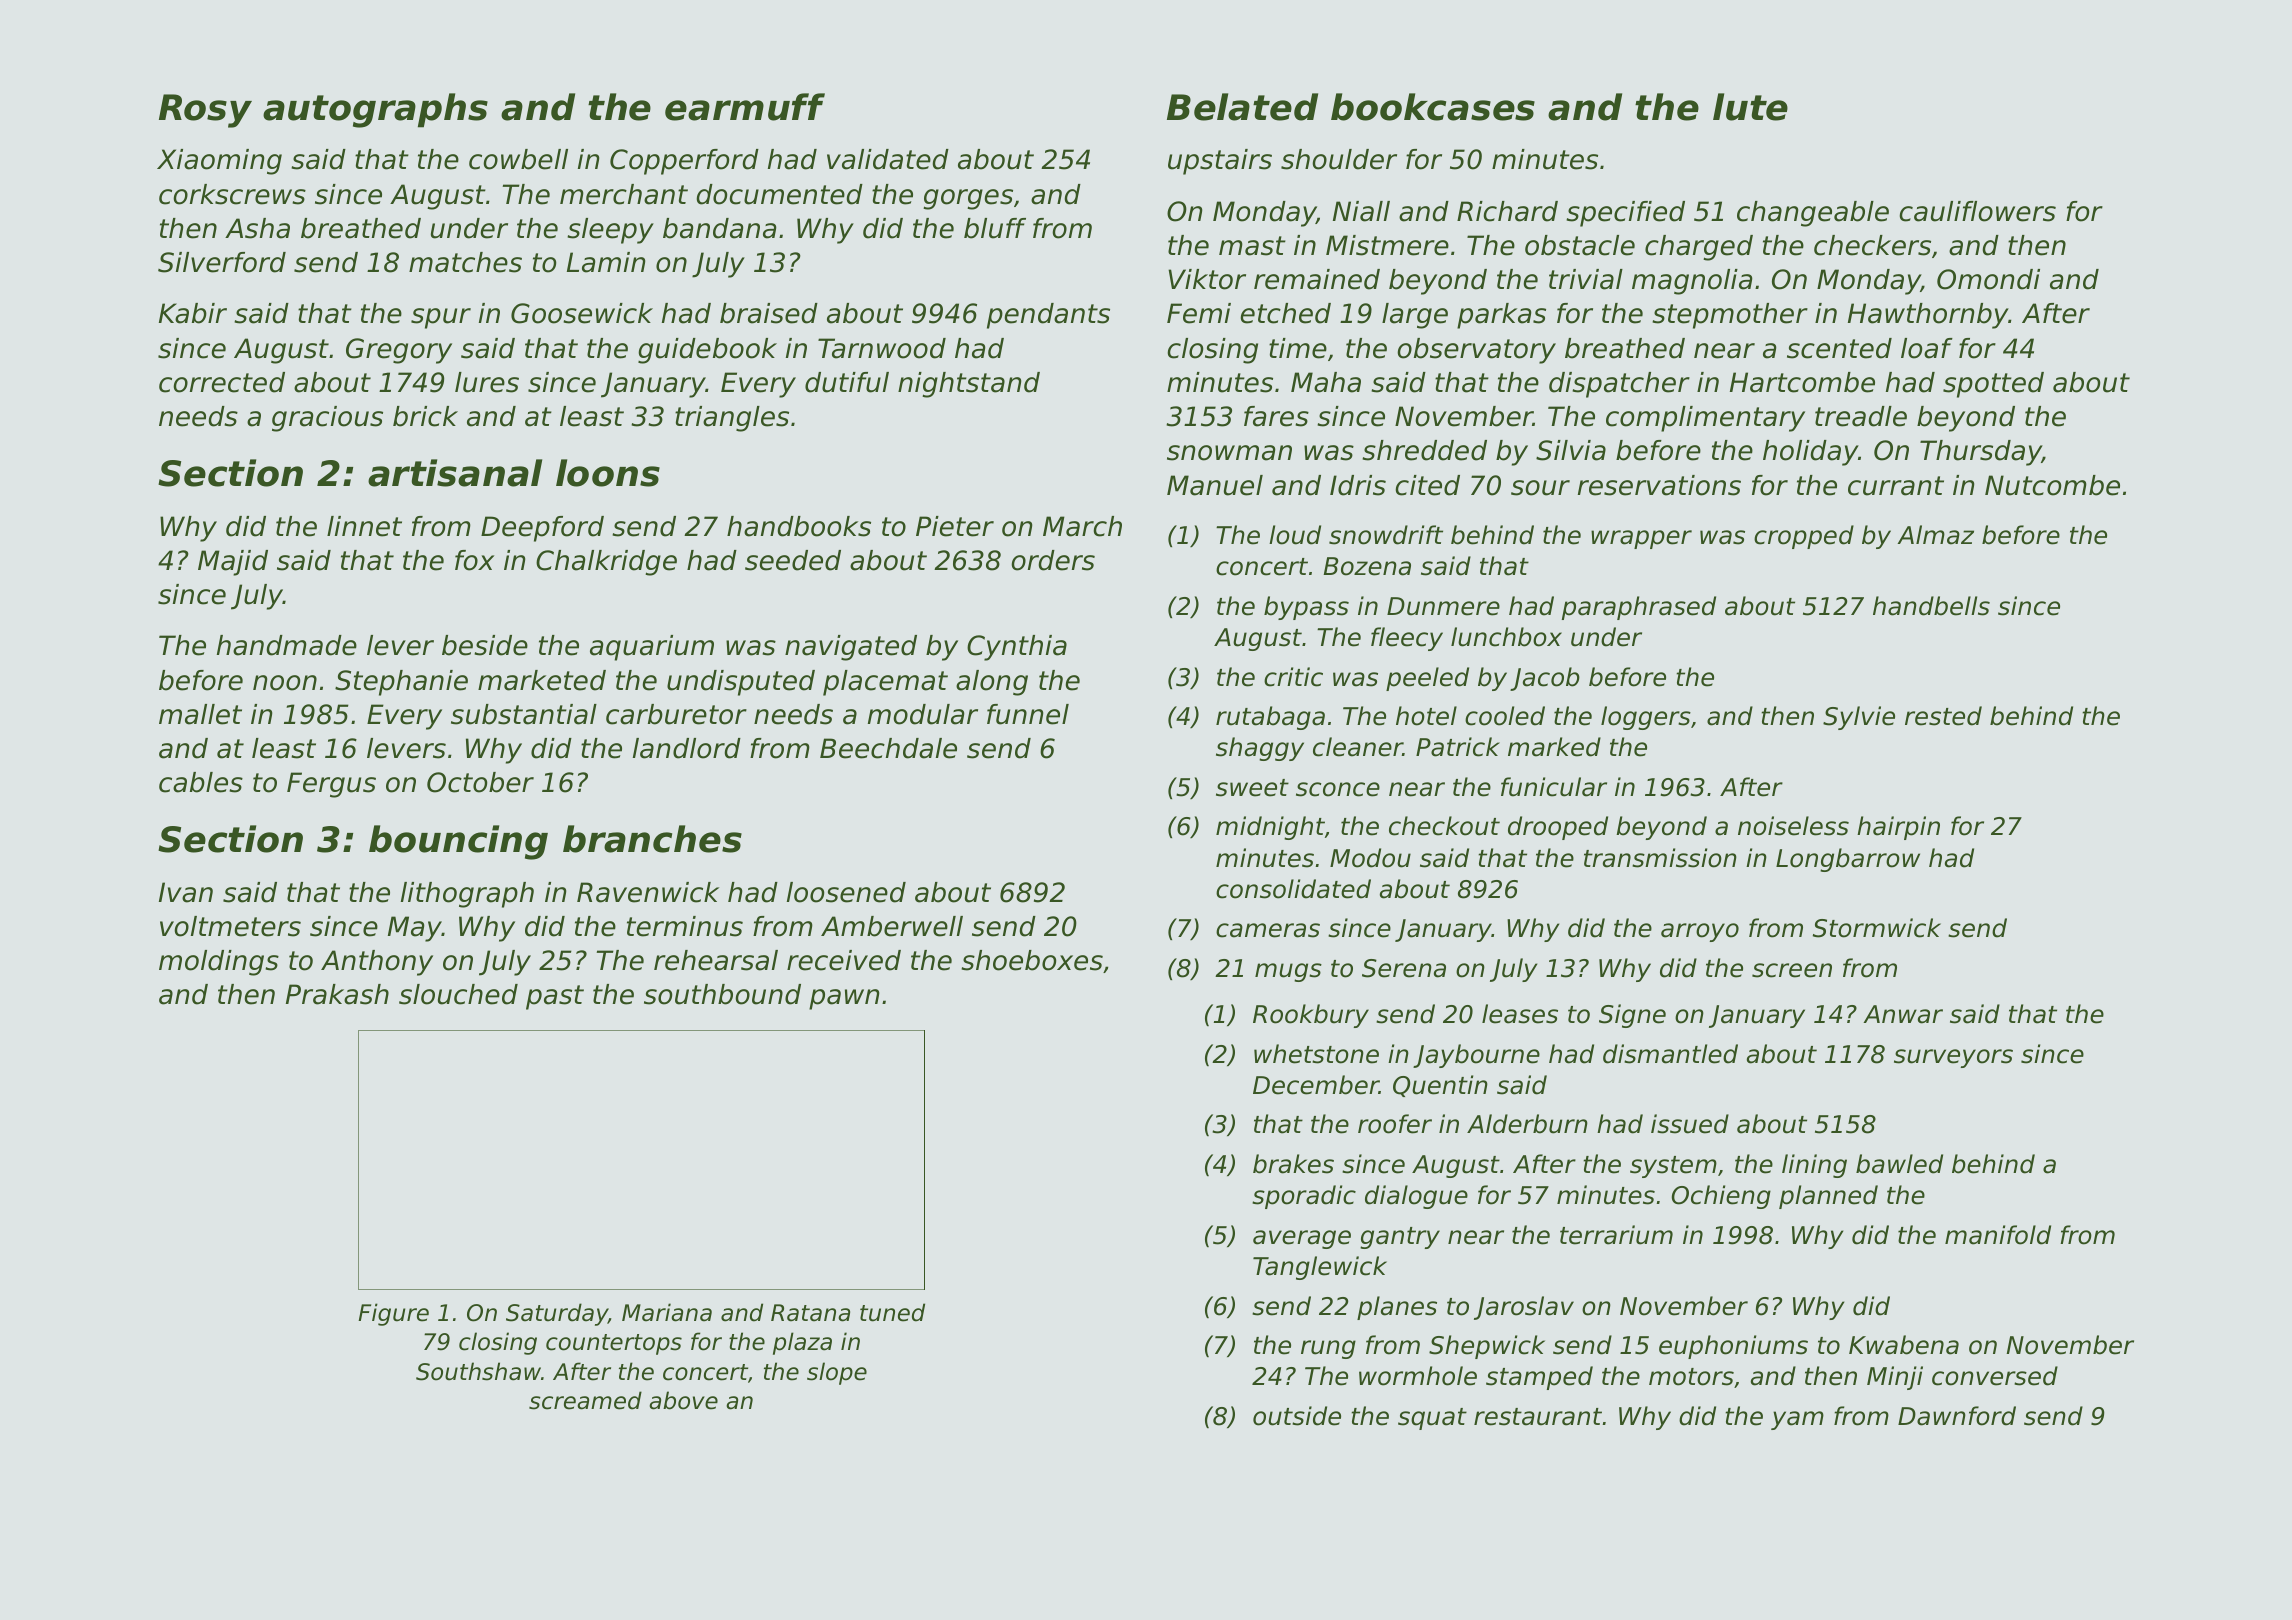  I want to click on rung, so click(1328, 1349).
